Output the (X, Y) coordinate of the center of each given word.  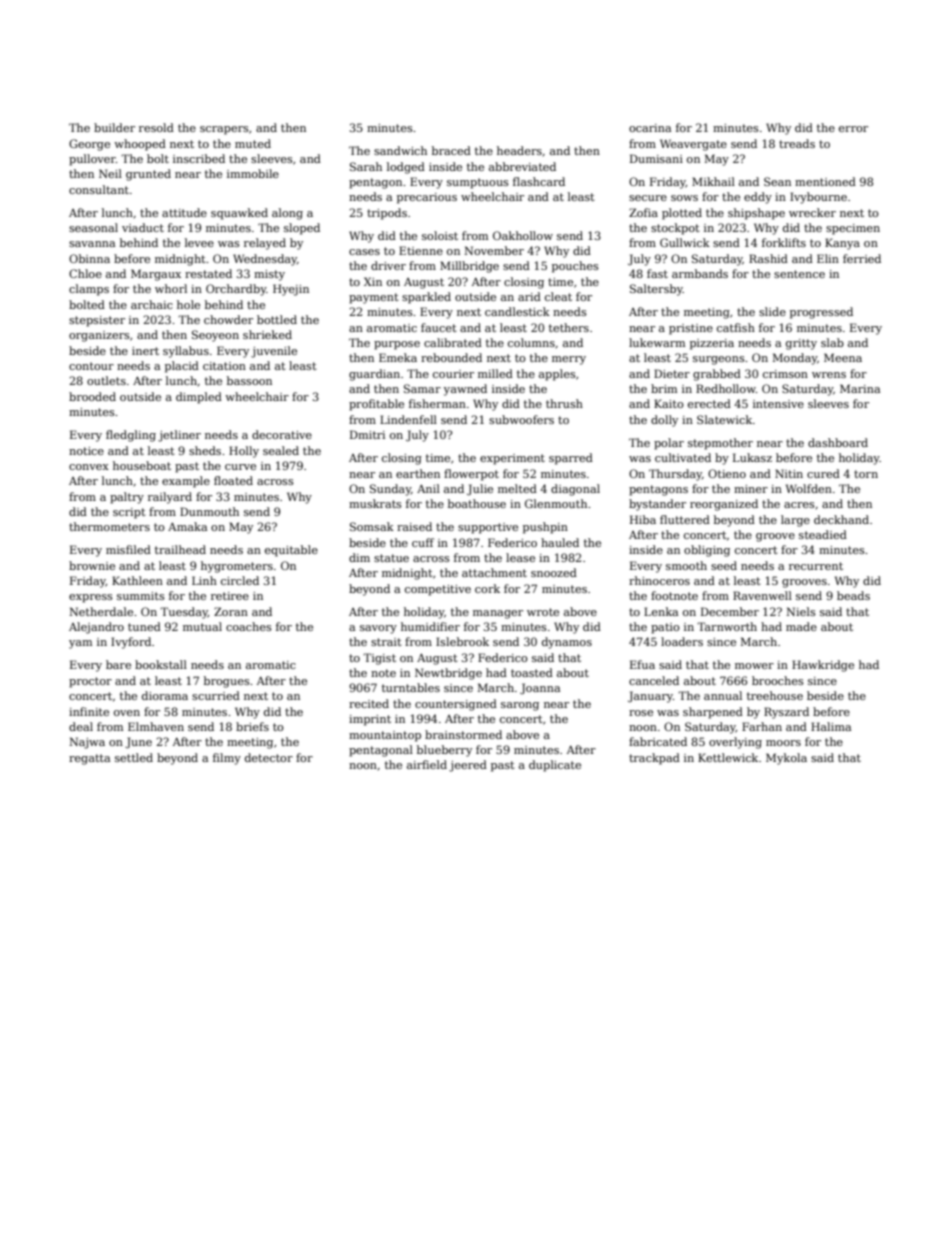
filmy (227, 759)
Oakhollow (523, 235)
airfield (427, 764)
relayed (265, 244)
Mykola (786, 759)
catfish (736, 327)
